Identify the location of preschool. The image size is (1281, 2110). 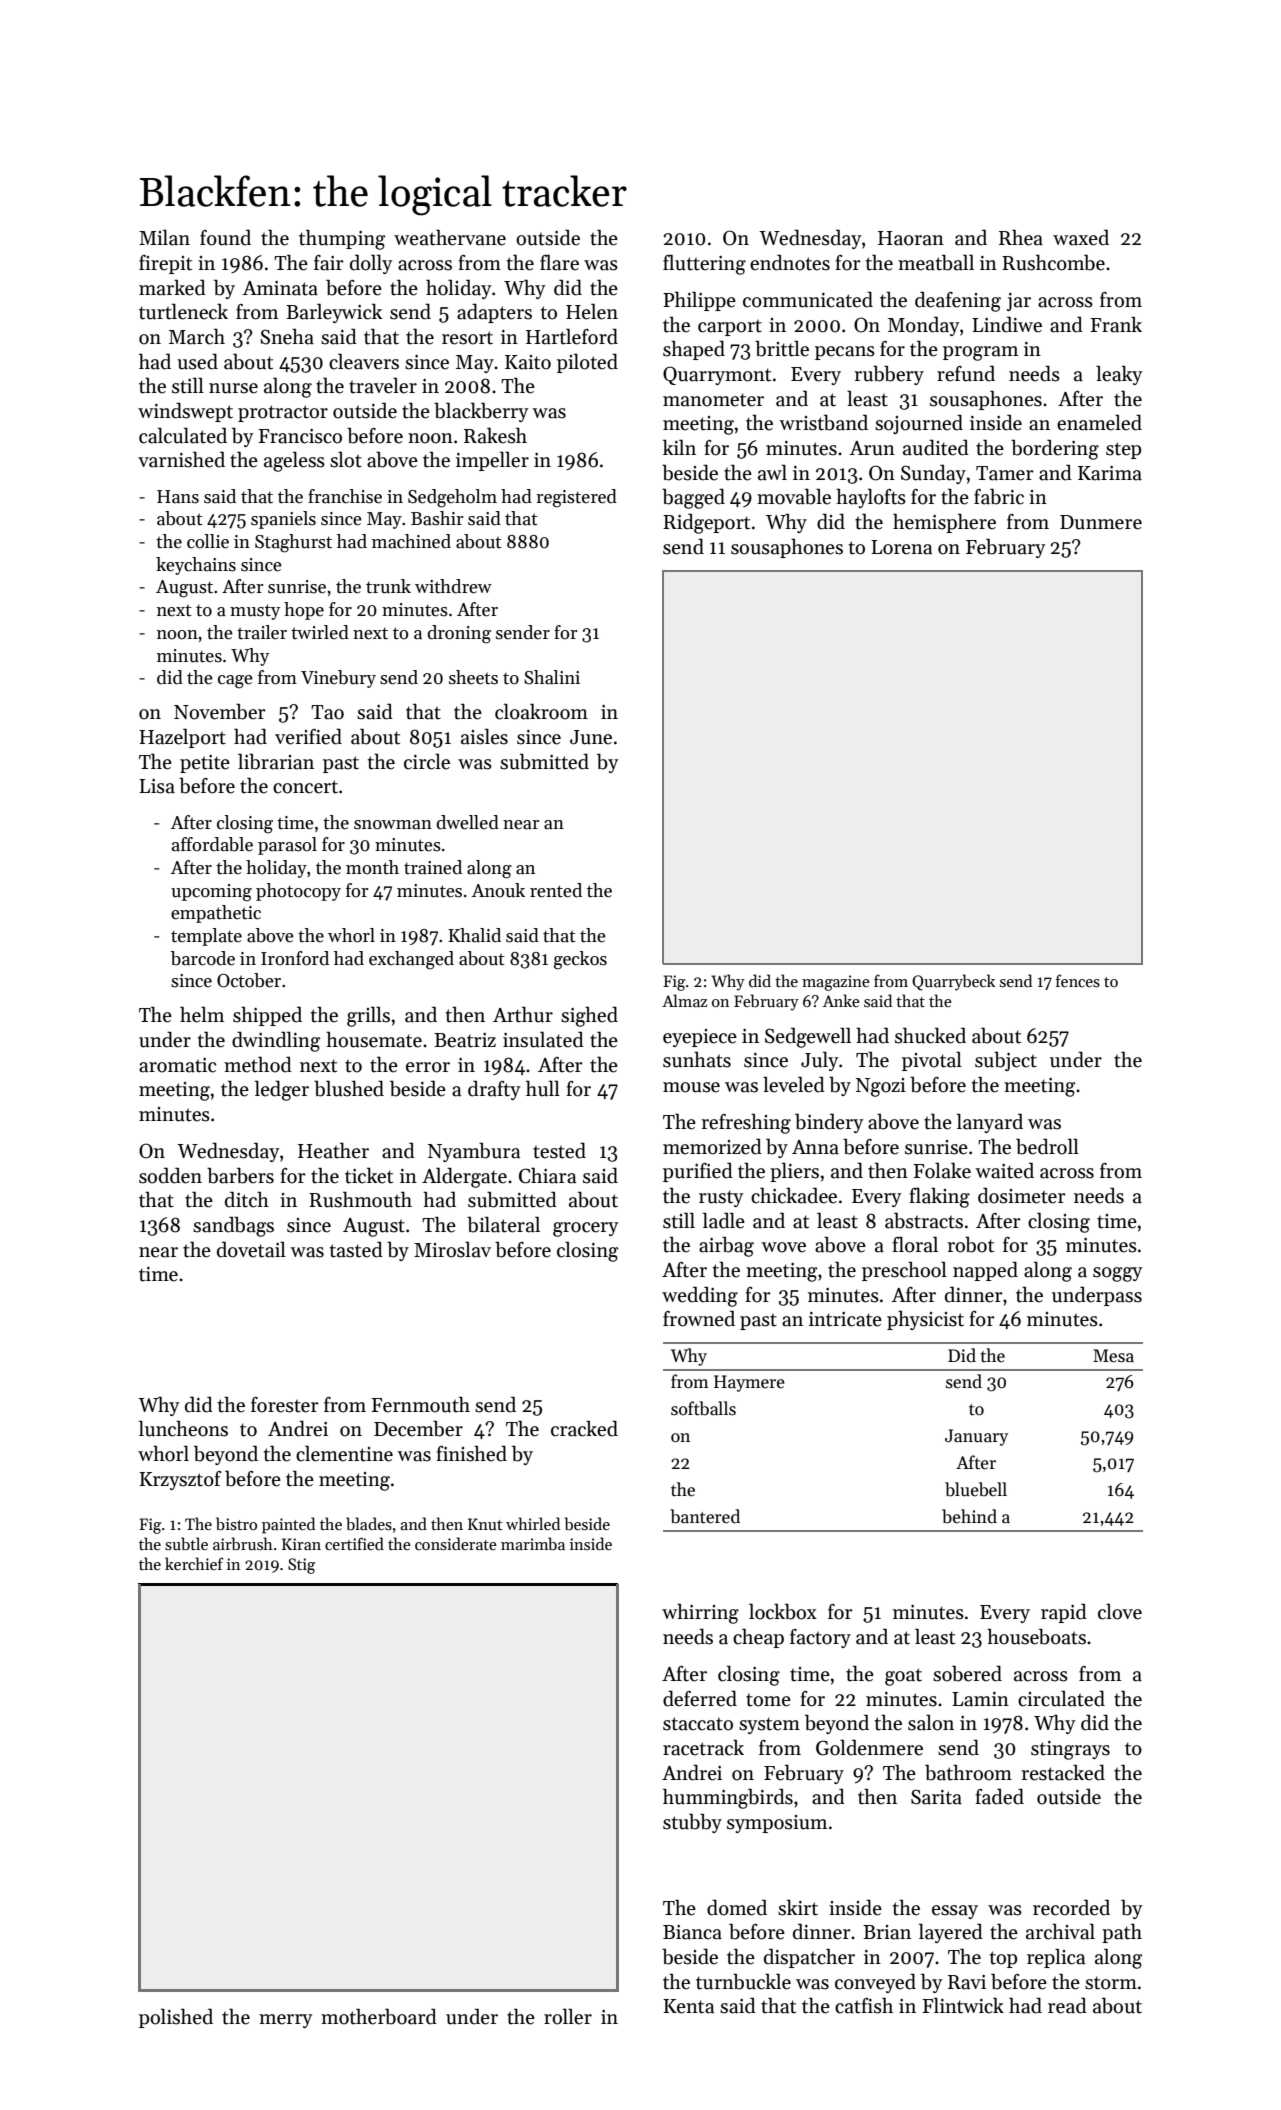
(904, 1271).
